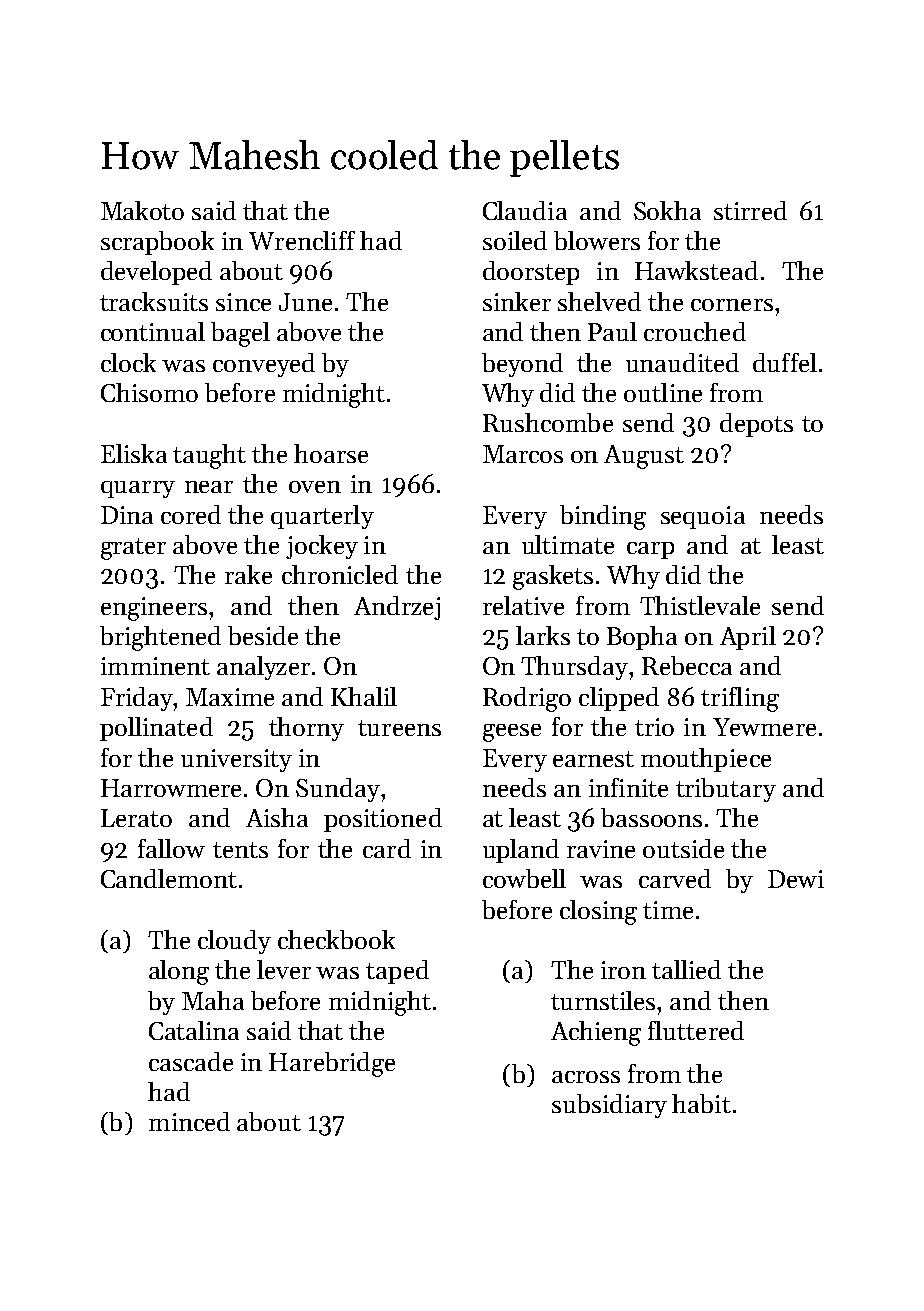 Image resolution: width=924 pixels, height=1311 pixels. I want to click on Wrencliff, so click(302, 240).
